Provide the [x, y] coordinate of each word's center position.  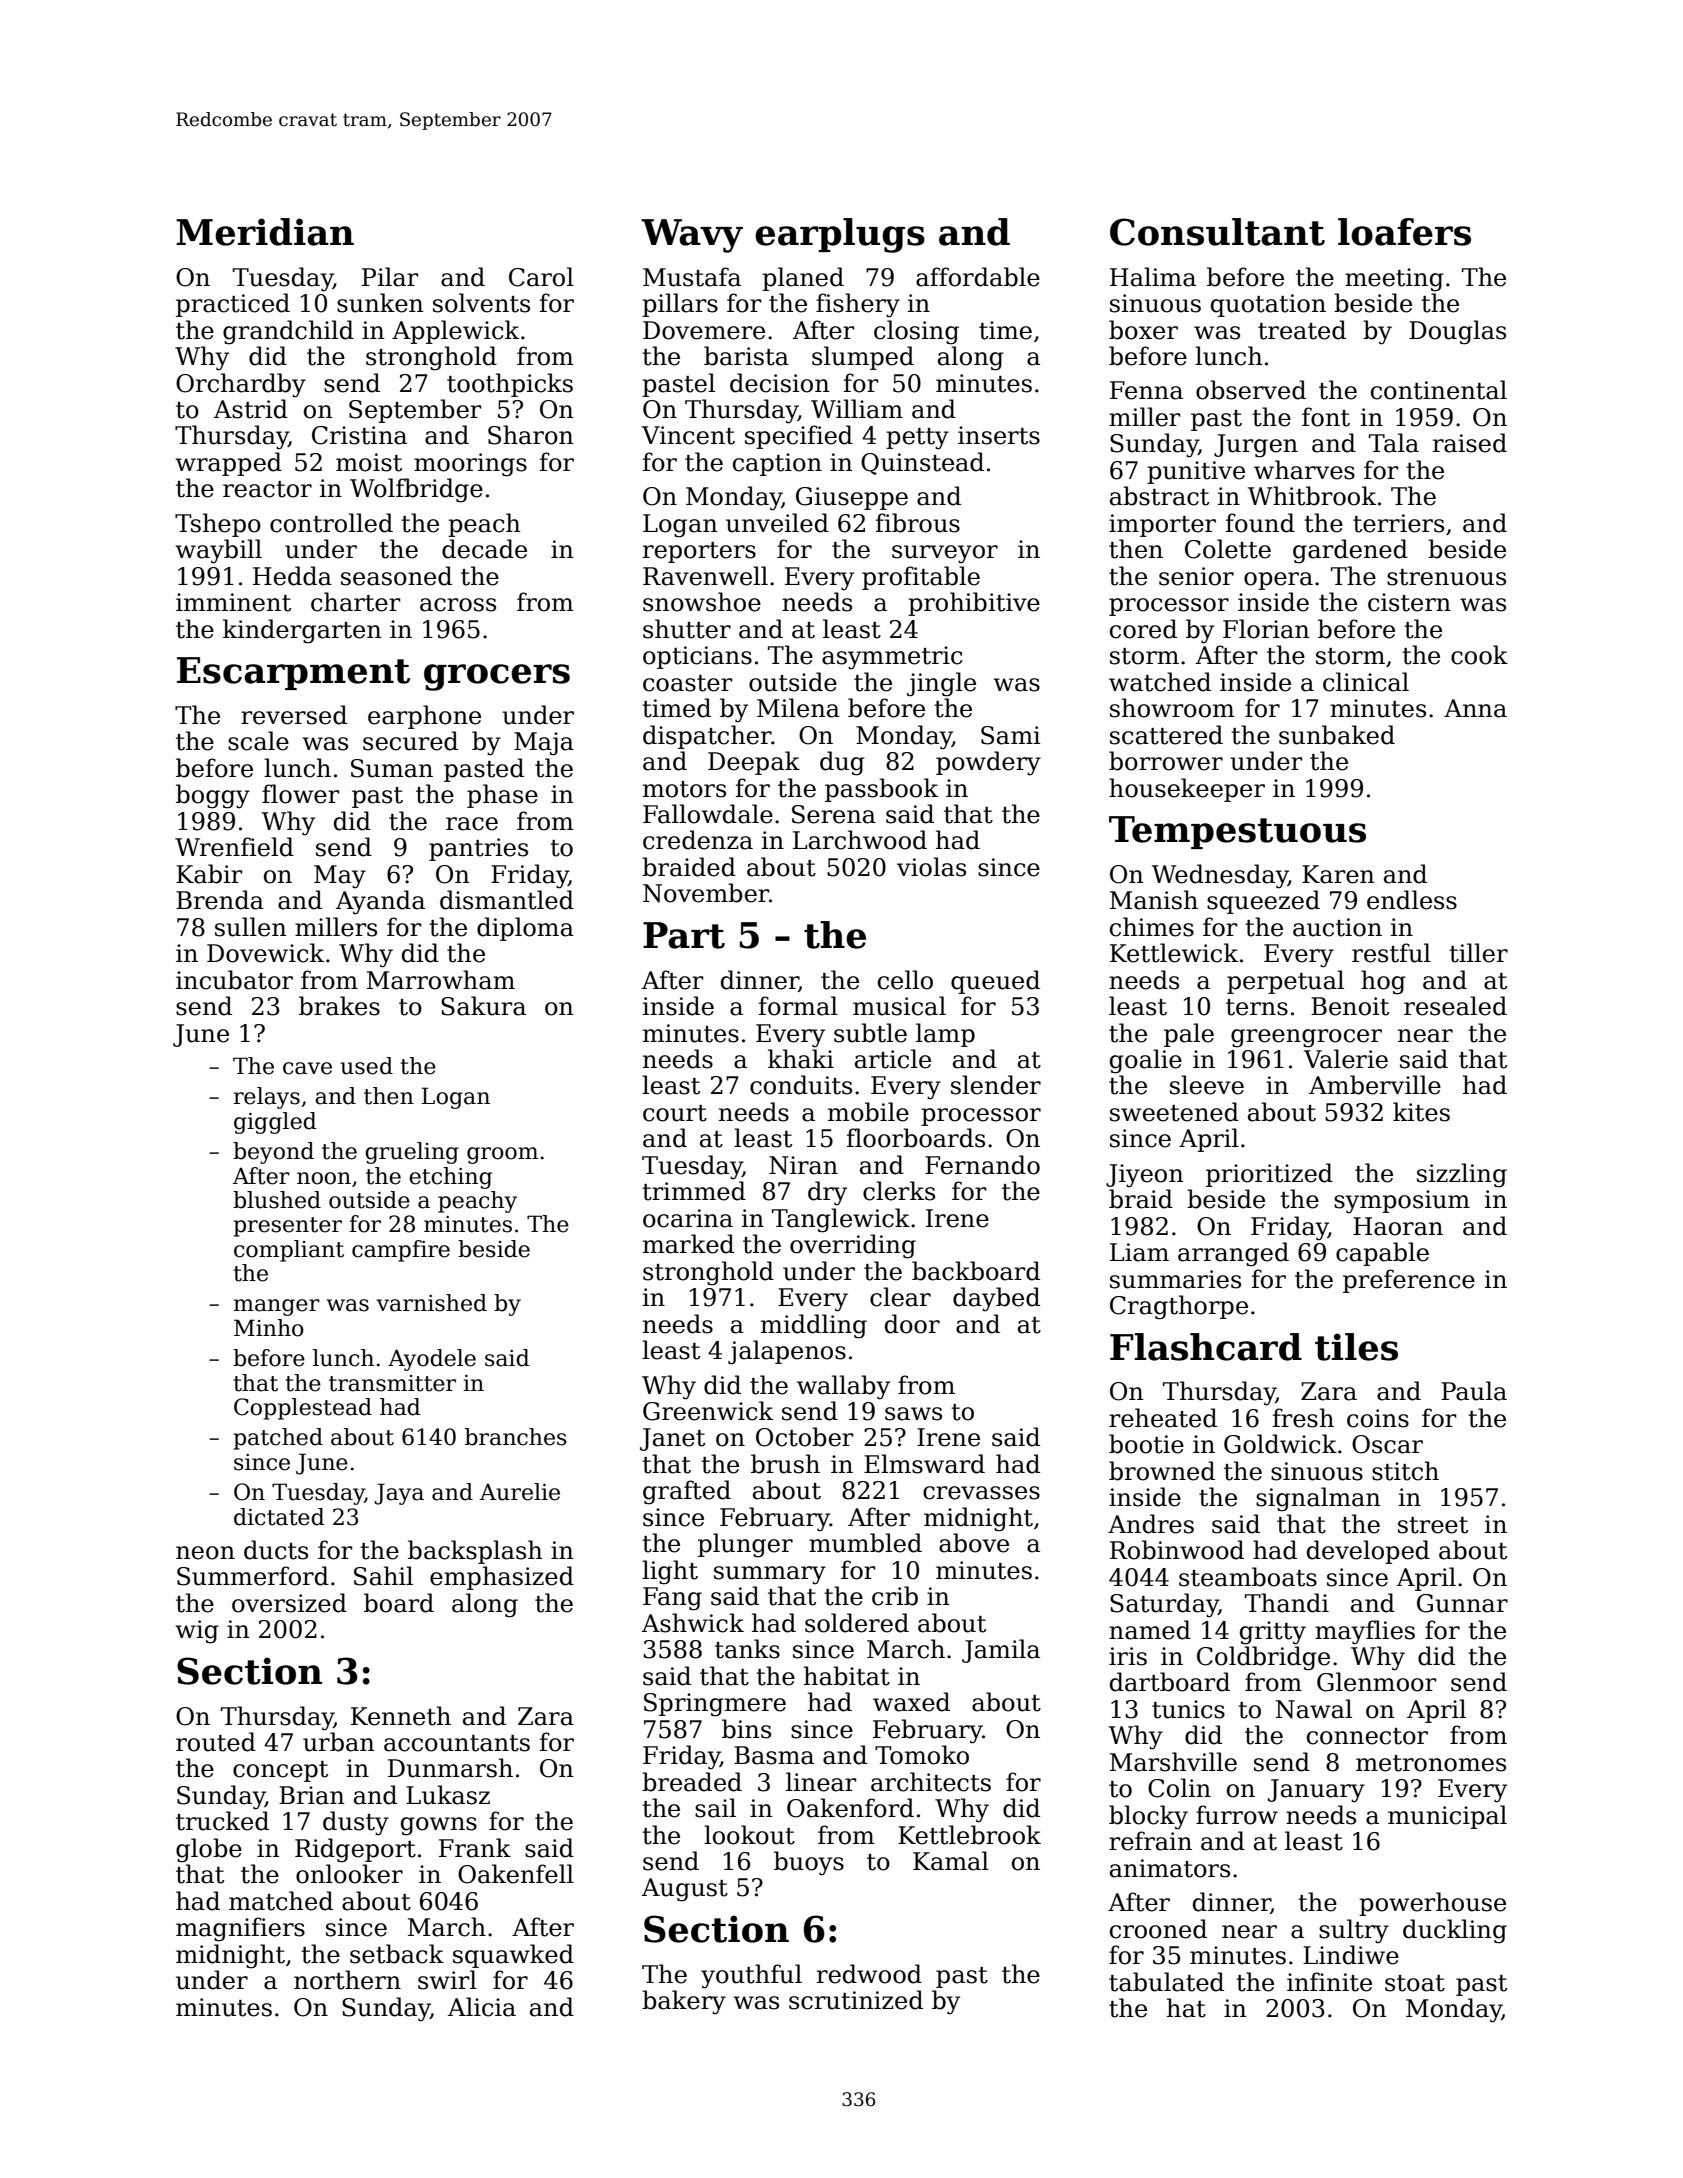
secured [410, 741]
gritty [1273, 1633]
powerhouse [1432, 1904]
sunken [380, 303]
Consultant [1217, 232]
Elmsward [924, 1464]
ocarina [688, 1218]
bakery [684, 2002]
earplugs [840, 235]
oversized [289, 1603]
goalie [1146, 1061]
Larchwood [860, 840]
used [366, 1066]
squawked [513, 1956]
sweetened [1174, 1112]
